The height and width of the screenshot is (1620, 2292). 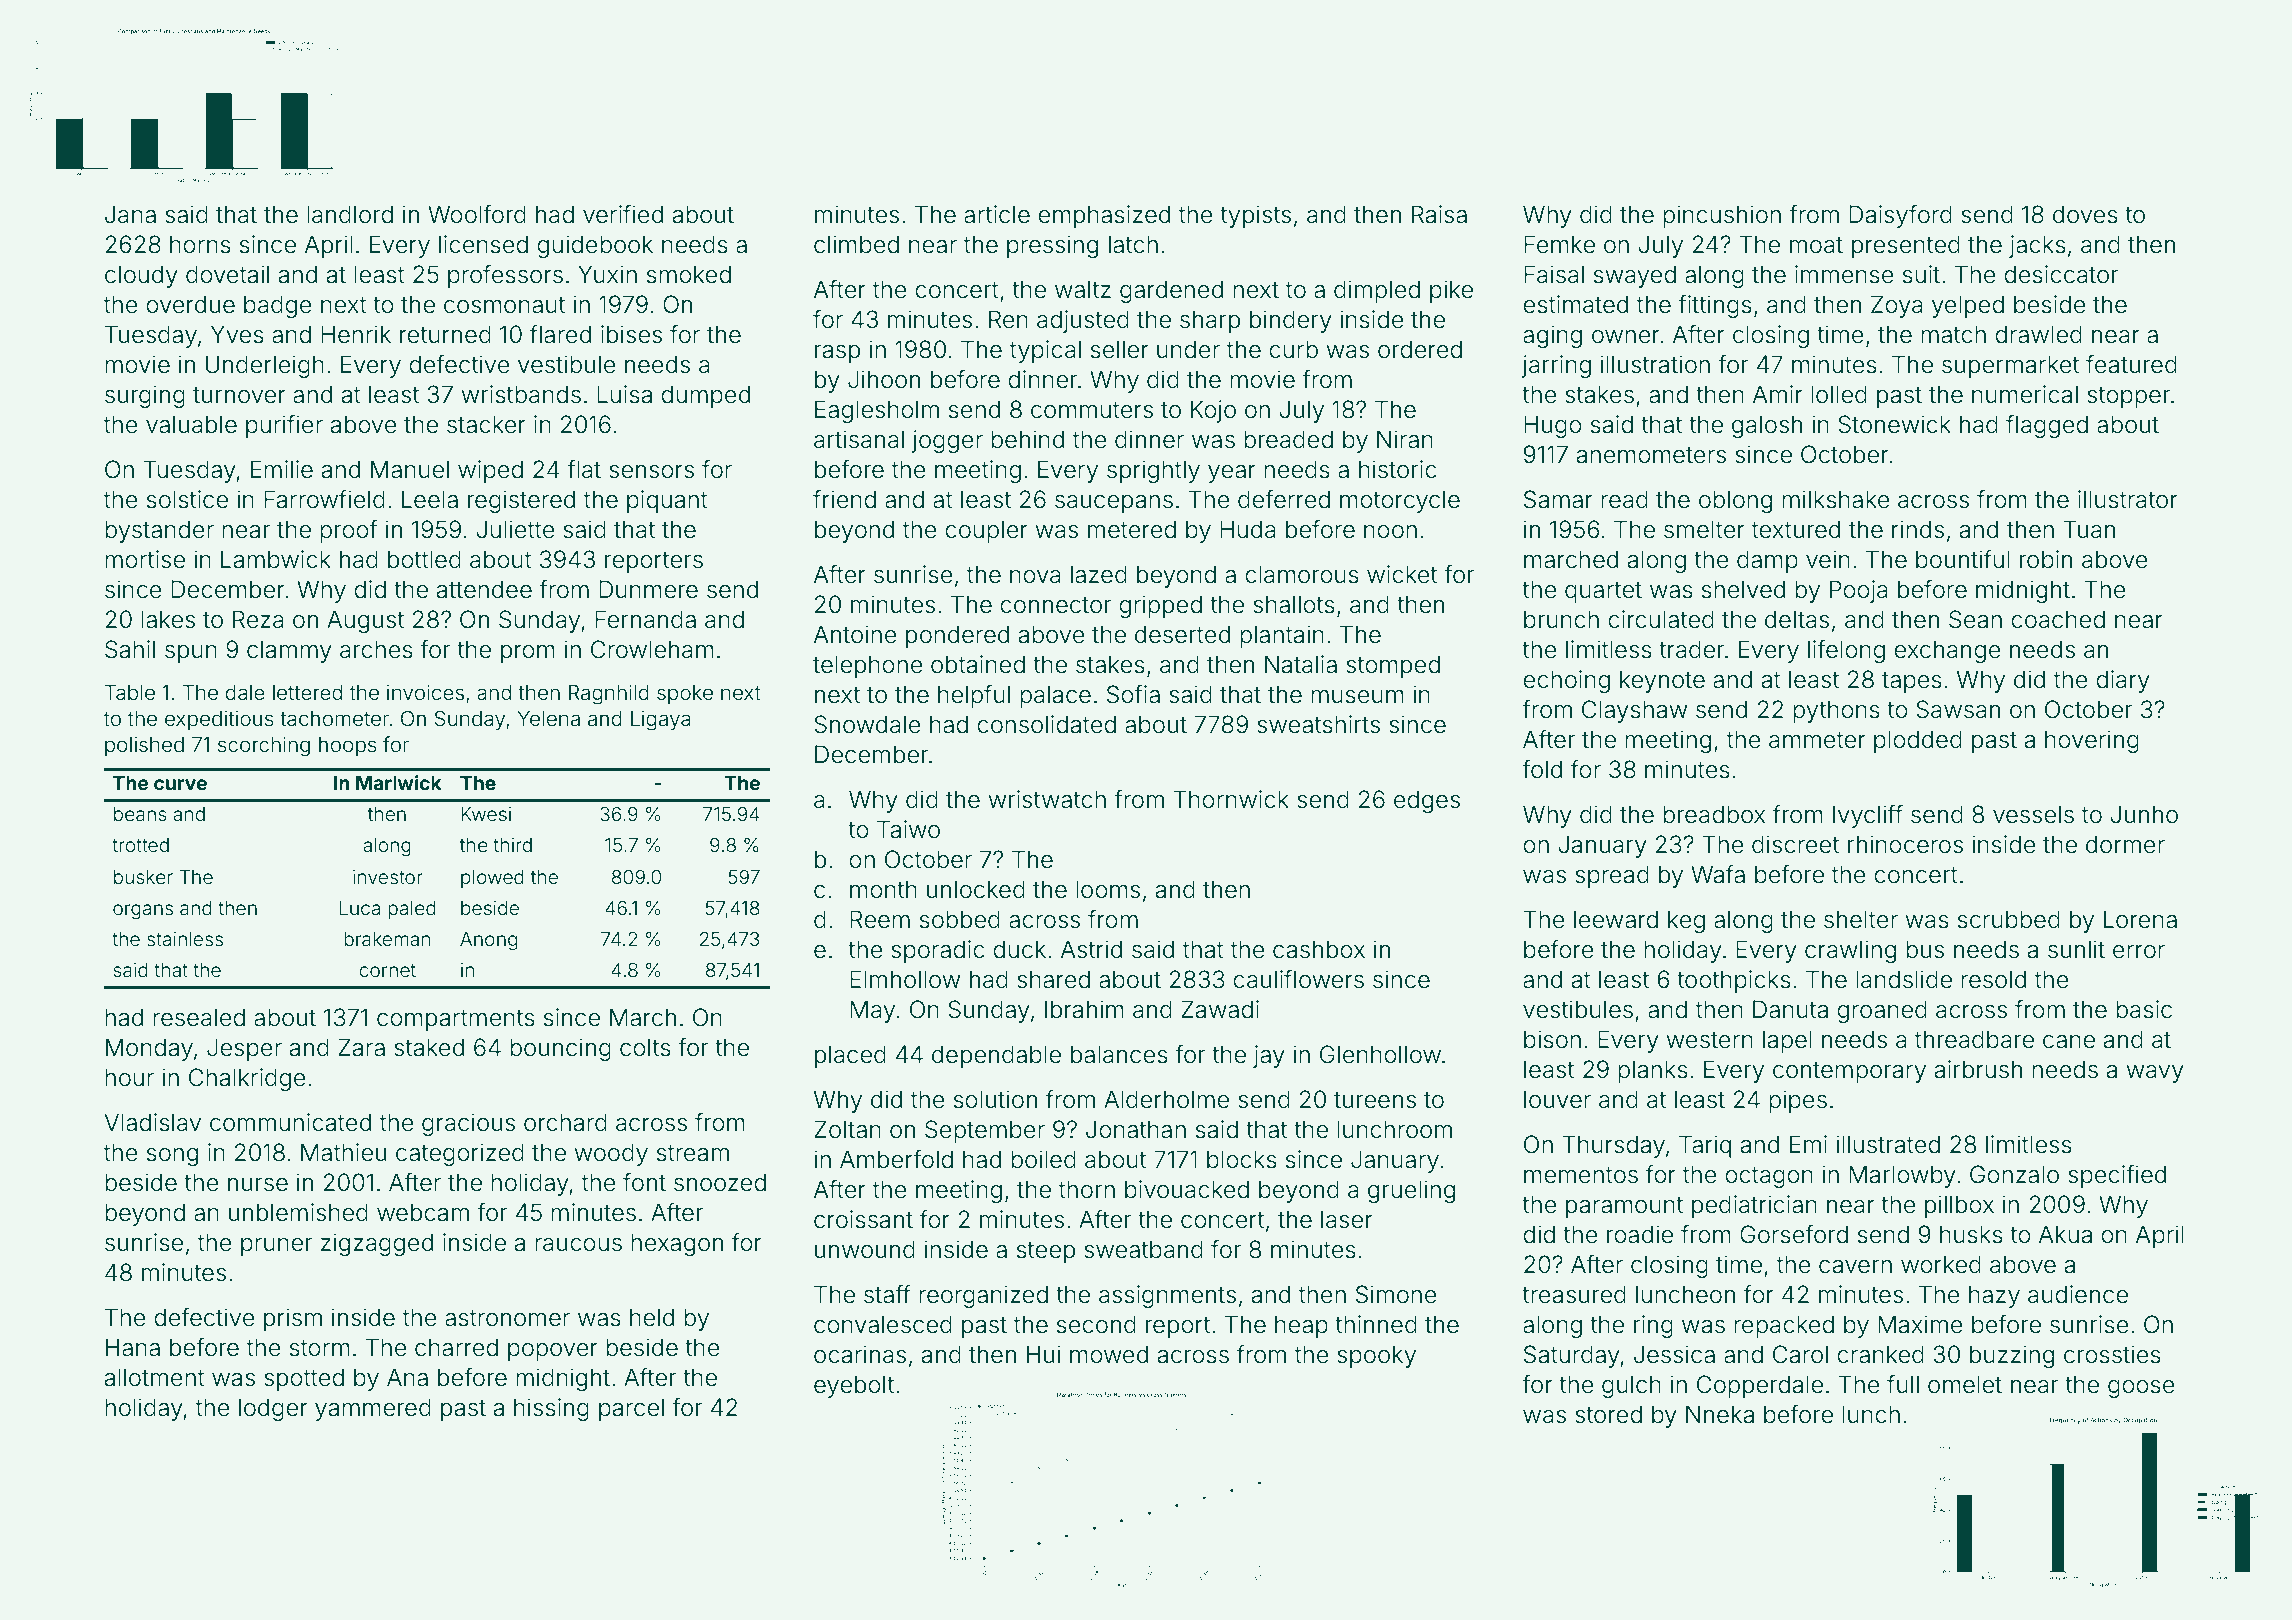 What do you see at coordinates (1844, 274) in the screenshot?
I see `immense` at bounding box center [1844, 274].
